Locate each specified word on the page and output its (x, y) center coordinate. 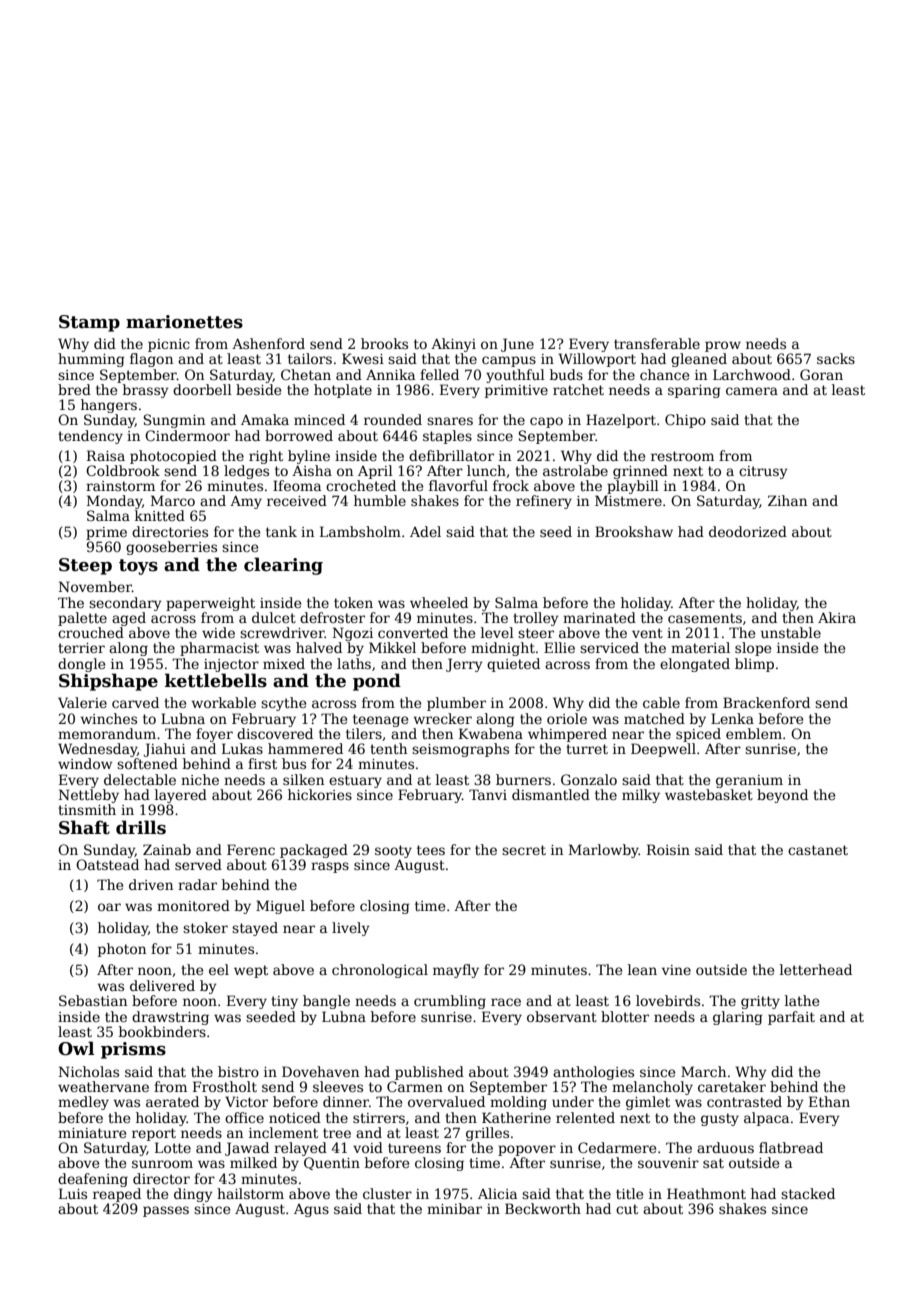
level (497, 632)
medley (83, 1103)
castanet (818, 850)
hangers (109, 406)
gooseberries (171, 548)
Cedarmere (617, 1147)
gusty (720, 1119)
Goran (821, 374)
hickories (320, 794)
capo (546, 422)
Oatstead (107, 864)
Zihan (787, 500)
